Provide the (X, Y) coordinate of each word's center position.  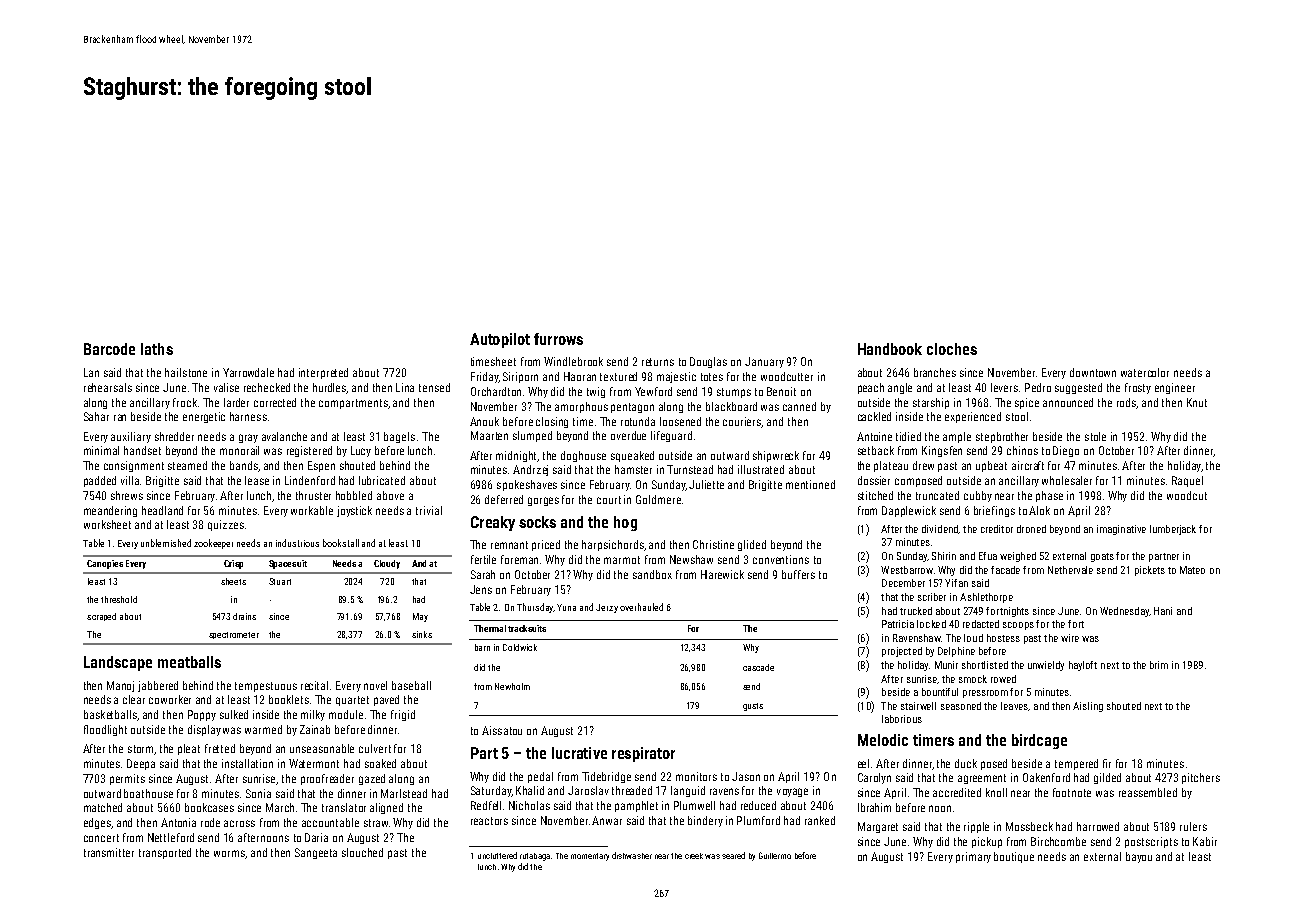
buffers (798, 574)
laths (157, 349)
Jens (481, 589)
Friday (484, 377)
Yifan (956, 583)
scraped (101, 617)
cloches (952, 349)
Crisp (233, 564)
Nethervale (1070, 570)
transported (165, 853)
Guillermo (775, 855)
